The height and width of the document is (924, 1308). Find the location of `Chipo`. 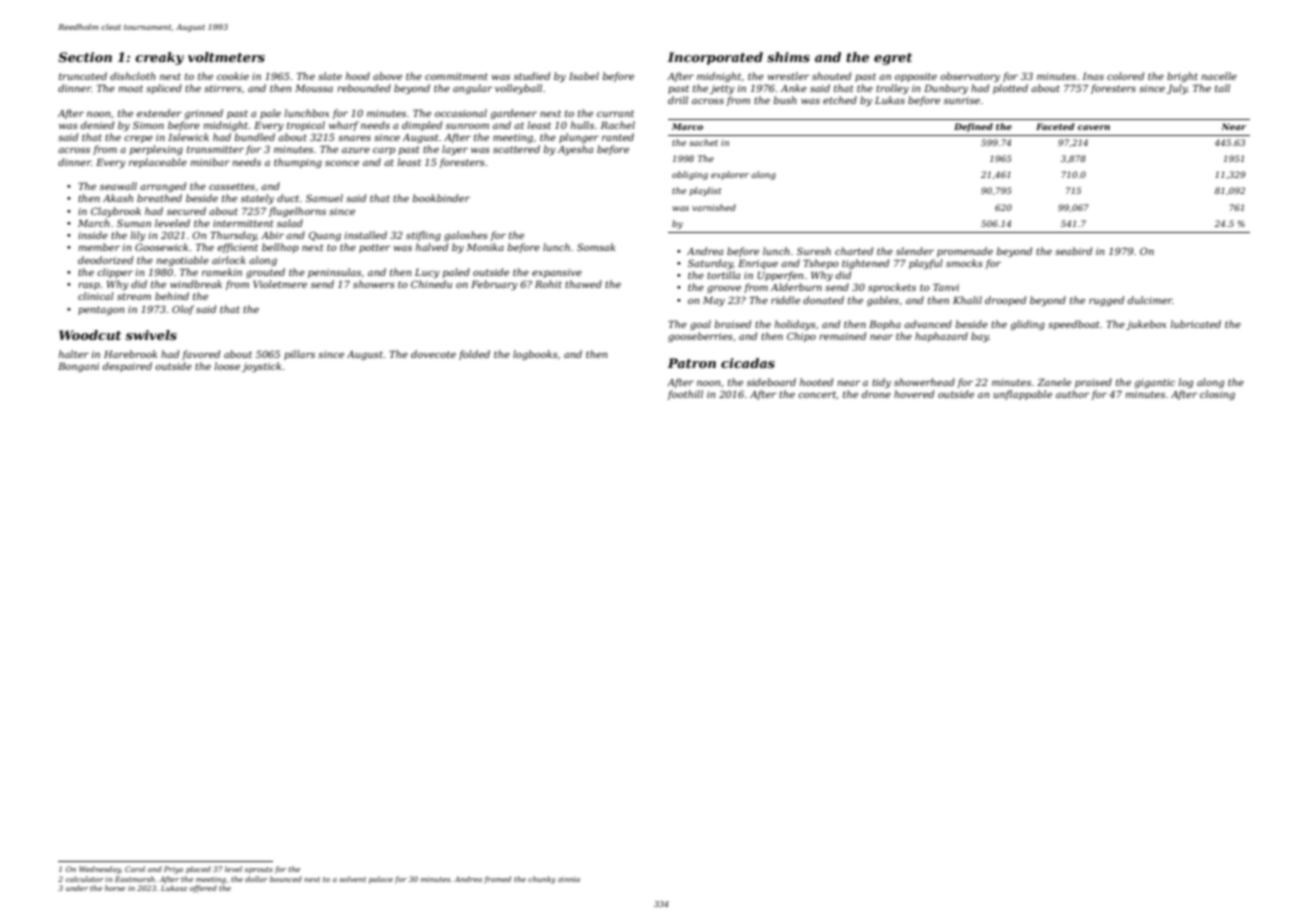

Chipo is located at coordinates (801, 337).
